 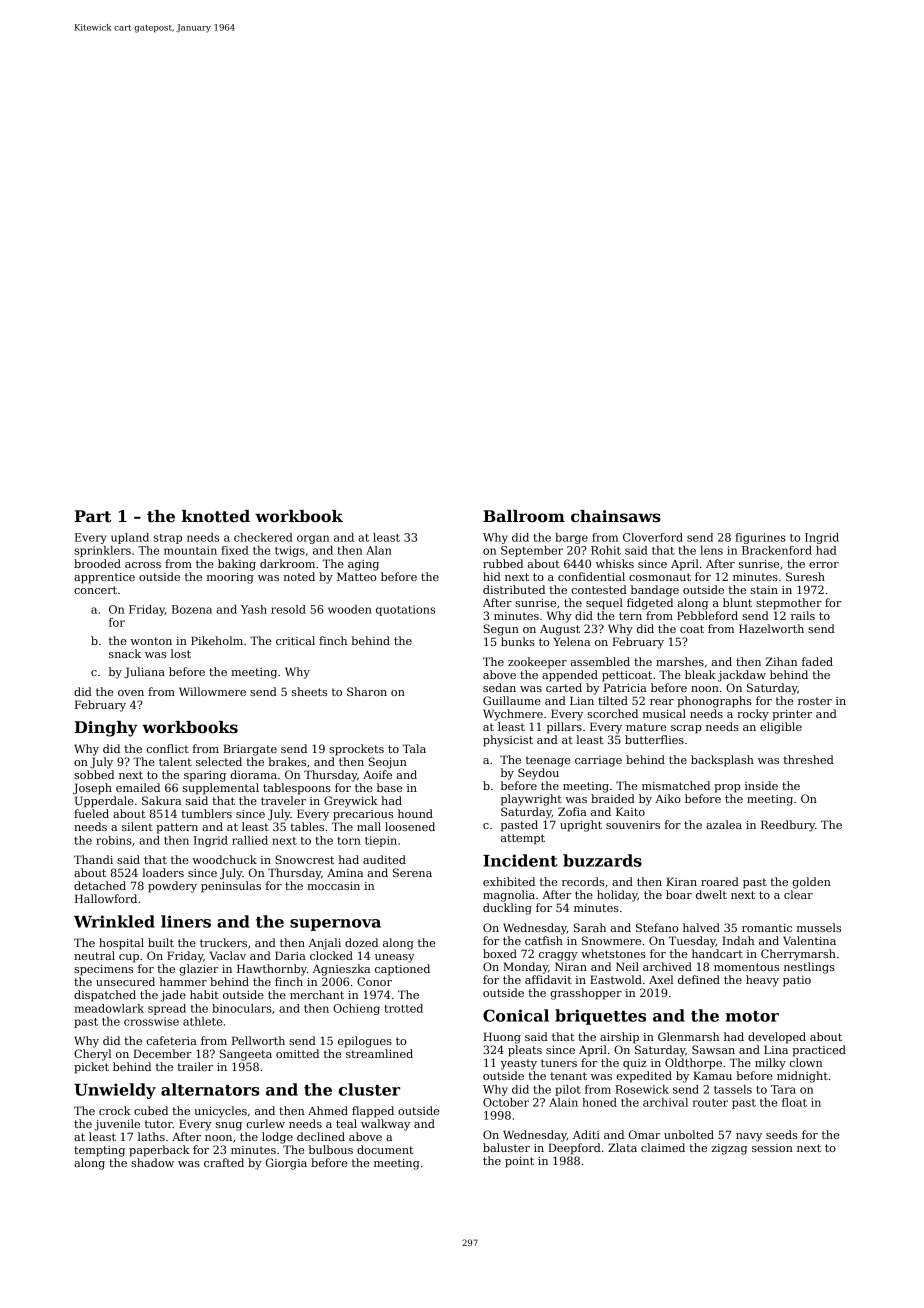 I want to click on claimed, so click(x=663, y=1147).
